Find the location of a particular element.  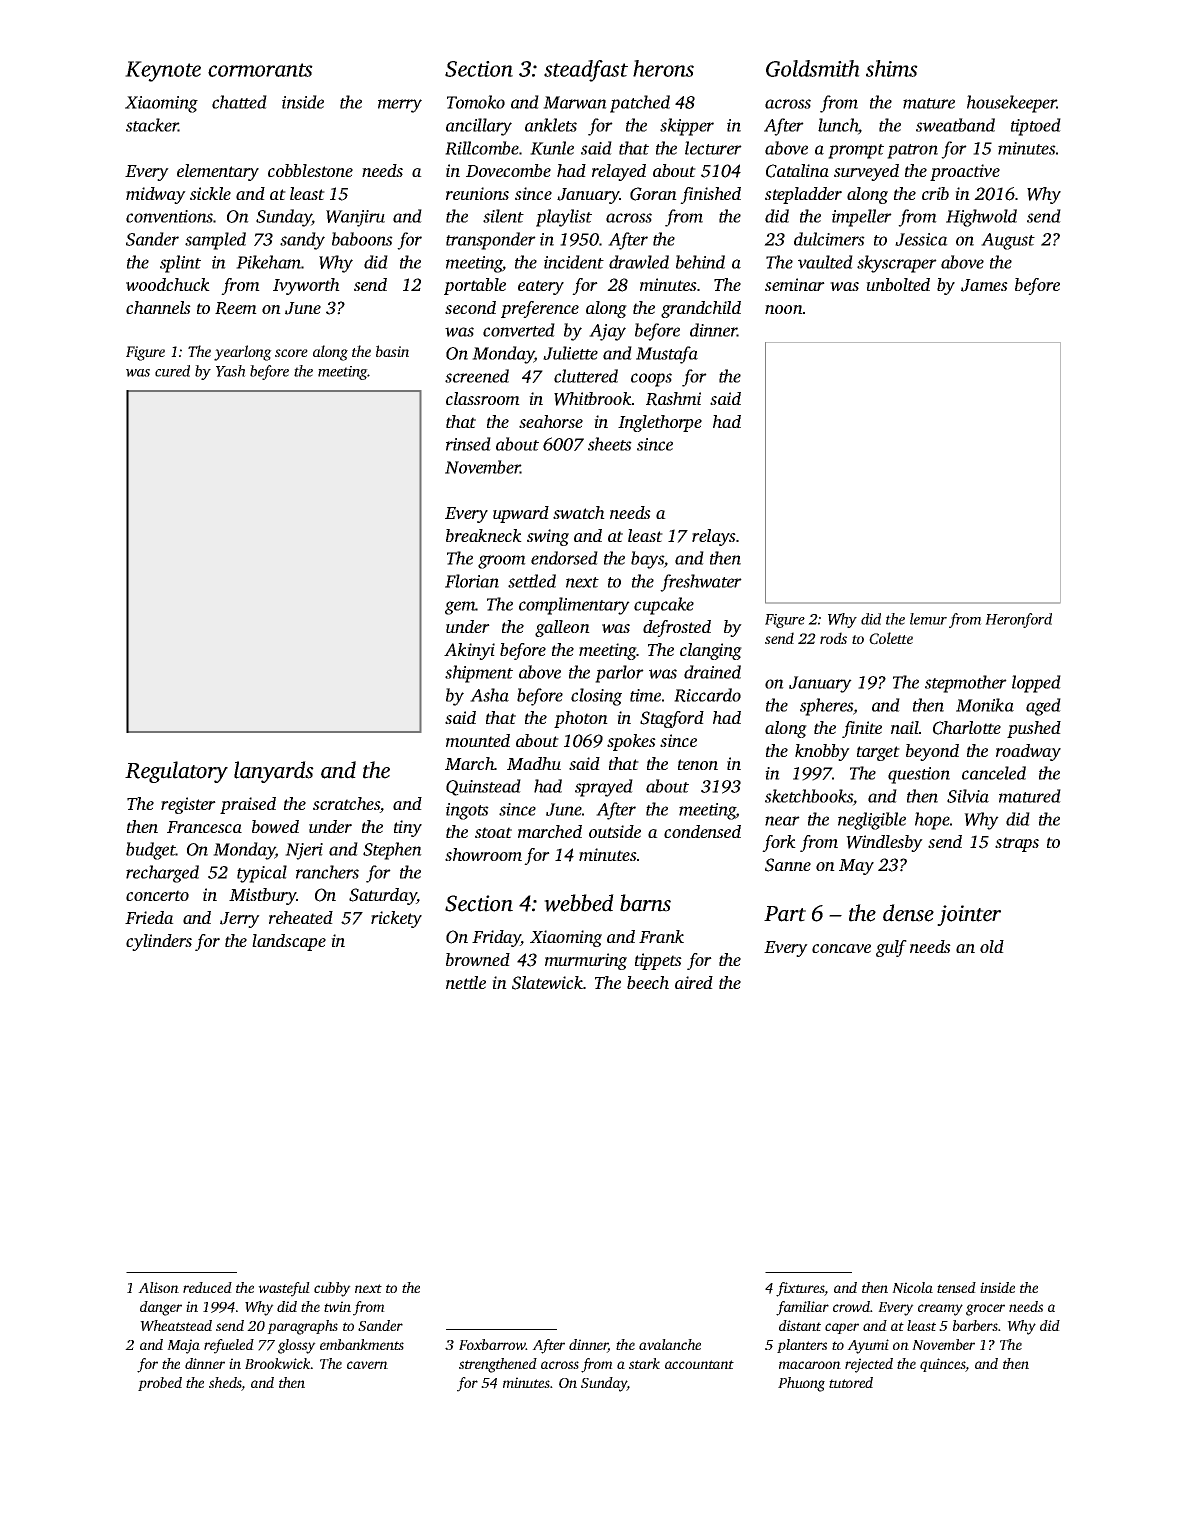

incident is located at coordinates (574, 262).
